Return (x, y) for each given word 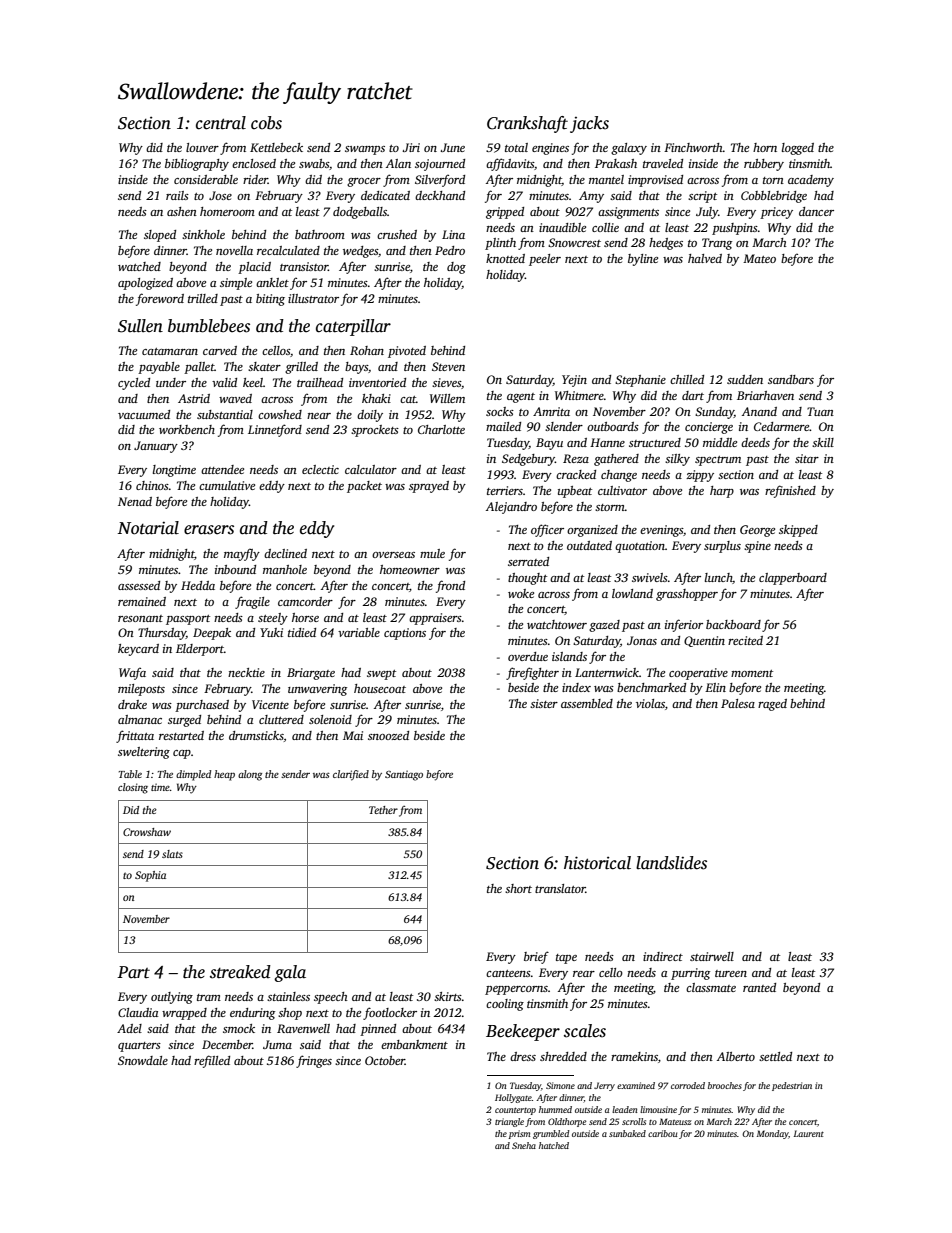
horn (765, 147)
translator (560, 888)
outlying (172, 998)
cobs (266, 123)
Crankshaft (527, 124)
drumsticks (256, 735)
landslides (671, 863)
